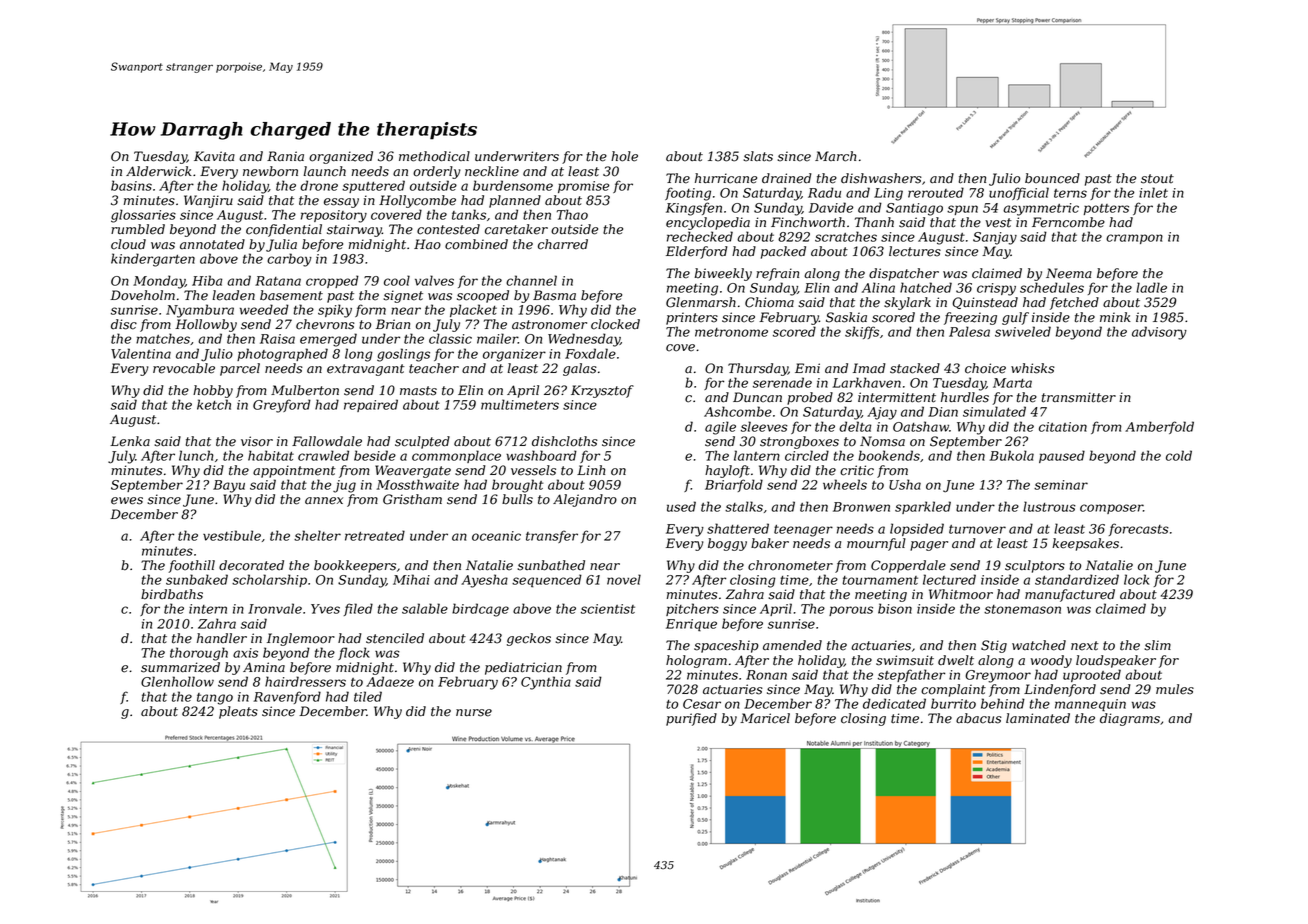  I want to click on ewes, so click(127, 501).
